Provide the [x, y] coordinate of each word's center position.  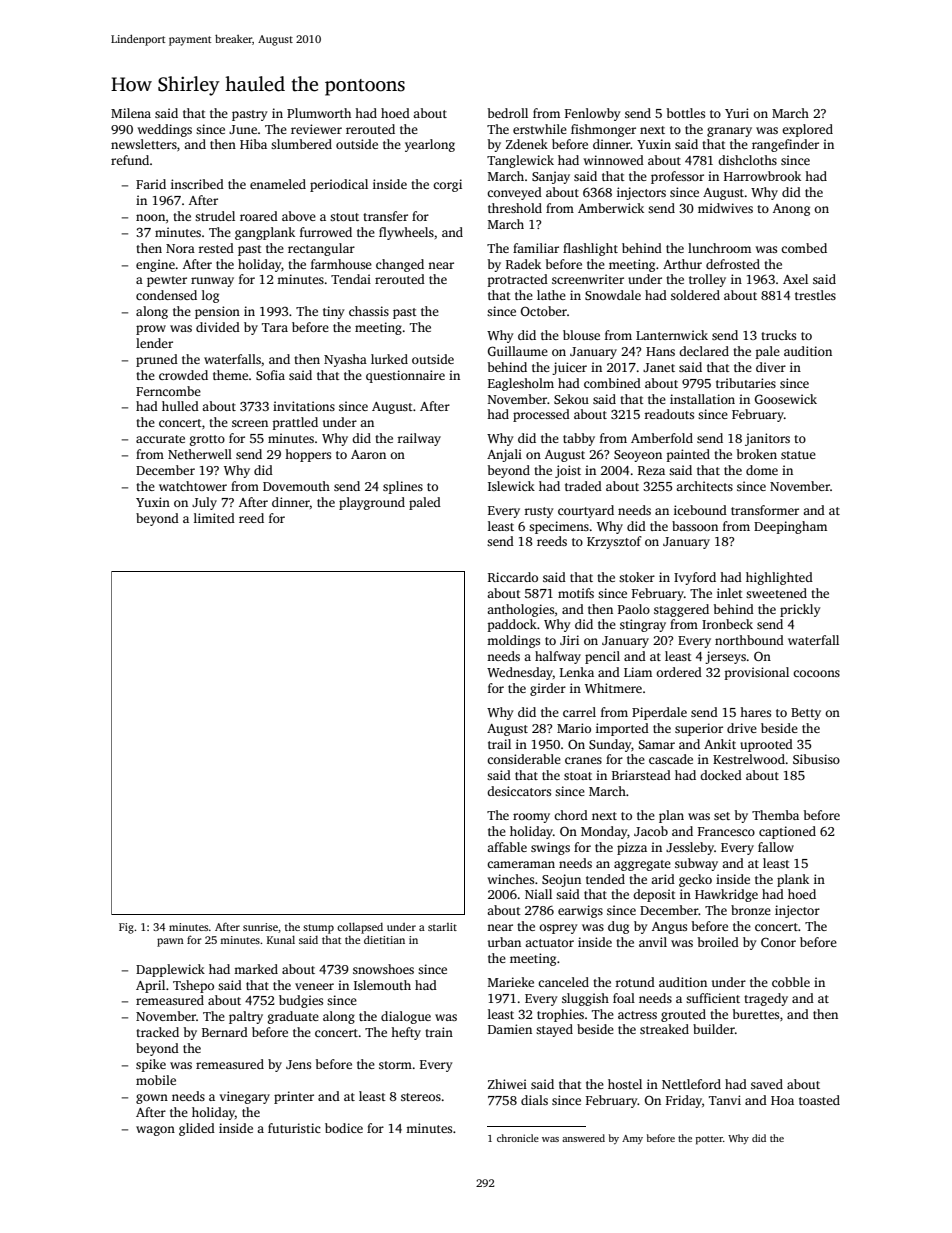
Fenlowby [592, 114]
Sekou [571, 399]
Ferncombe [168, 391]
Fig [126, 928]
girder [548, 689]
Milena [131, 113]
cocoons [816, 673]
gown [152, 1099]
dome [762, 470]
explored [807, 130]
